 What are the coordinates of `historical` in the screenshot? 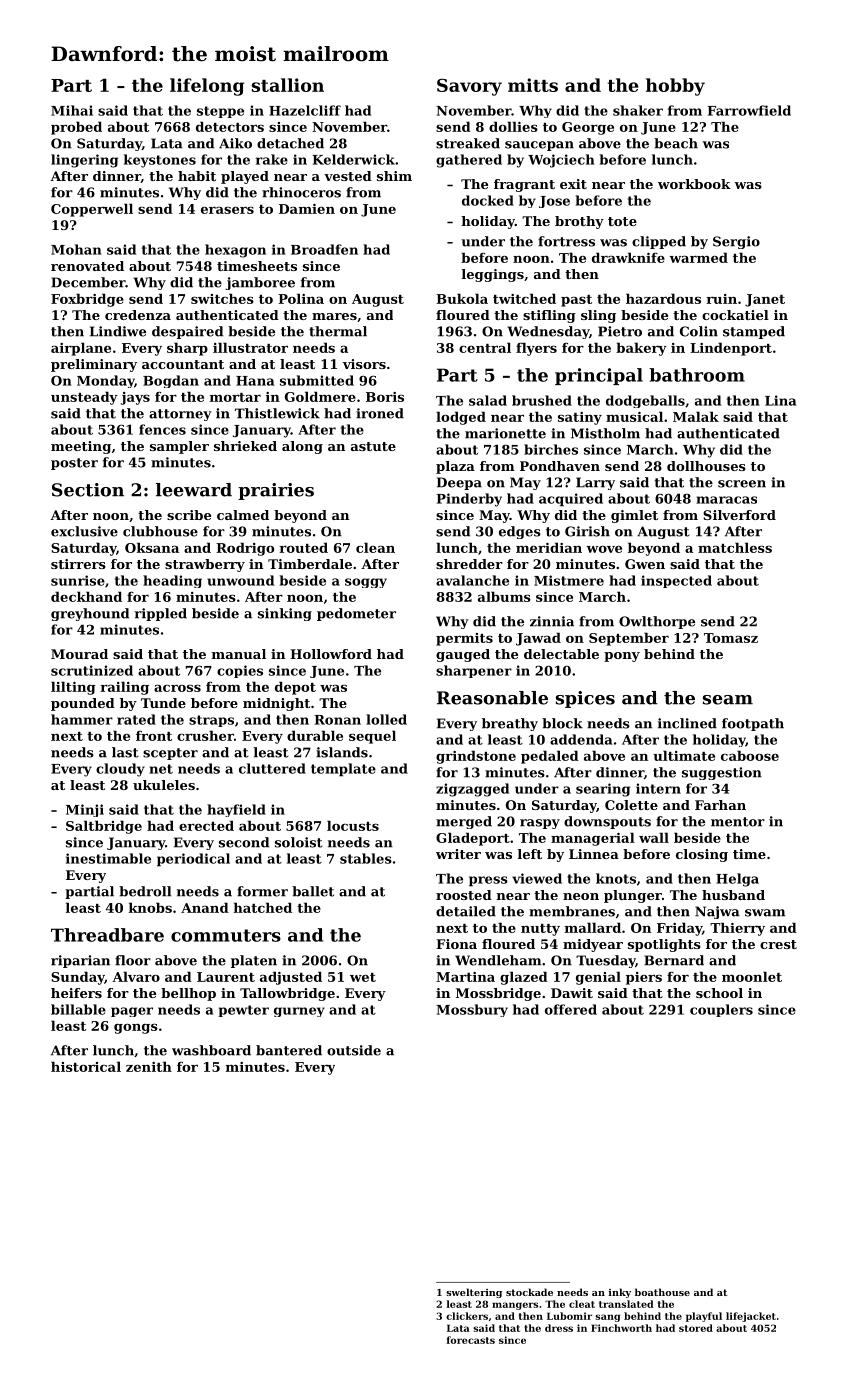 It's located at (86, 1066).
